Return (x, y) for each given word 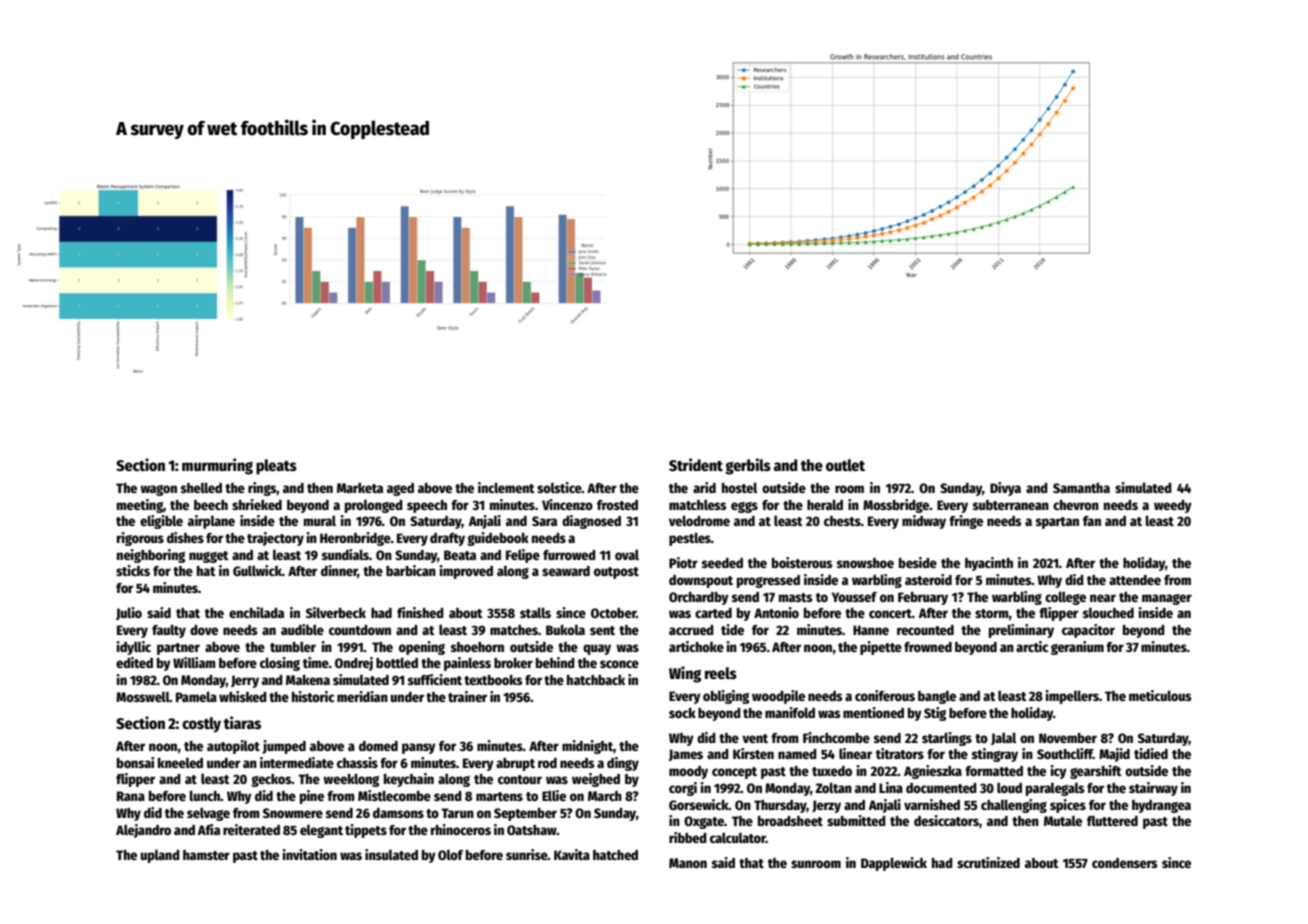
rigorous (140, 539)
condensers (1124, 863)
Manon (688, 863)
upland (160, 856)
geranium (1077, 648)
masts (795, 597)
